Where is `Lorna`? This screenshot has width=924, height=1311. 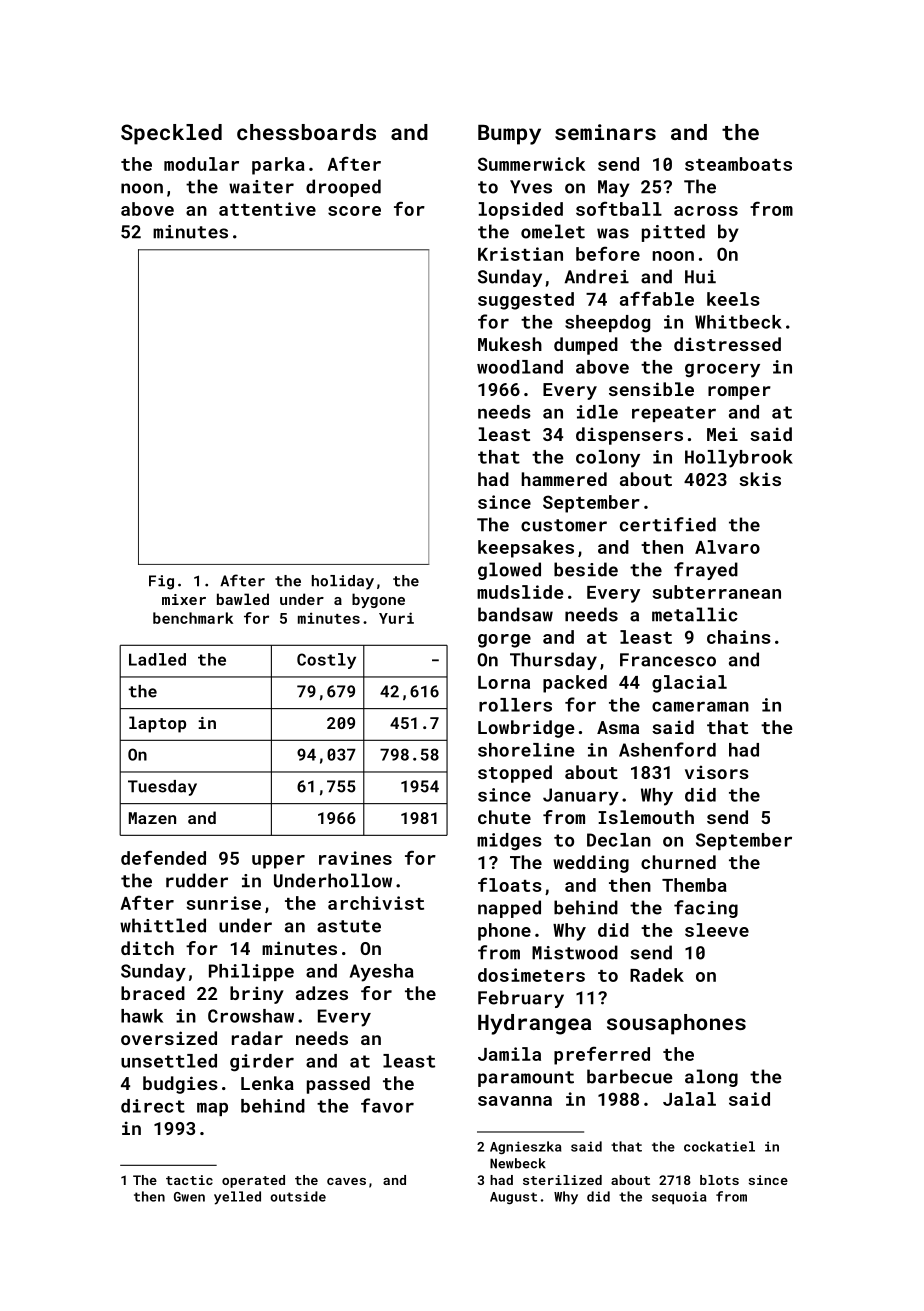
Lorna is located at coordinates (504, 682).
